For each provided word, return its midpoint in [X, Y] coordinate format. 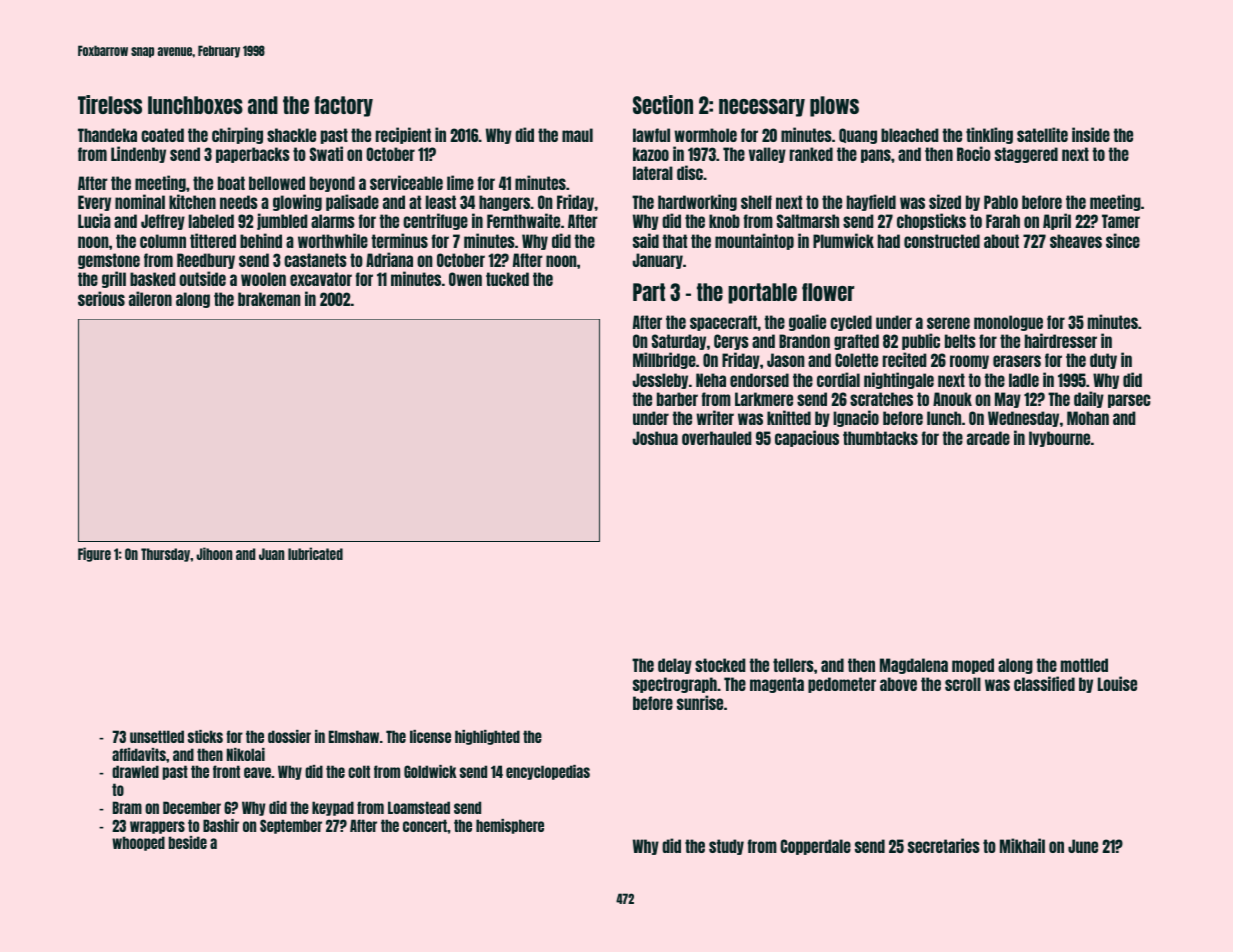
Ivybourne [1059, 439]
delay [675, 666]
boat [231, 183]
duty [1103, 361]
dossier [289, 736]
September [291, 826]
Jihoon [214, 553]
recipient [403, 135]
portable [762, 293]
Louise [1117, 683]
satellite [1042, 134]
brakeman [269, 299]
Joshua [655, 438]
